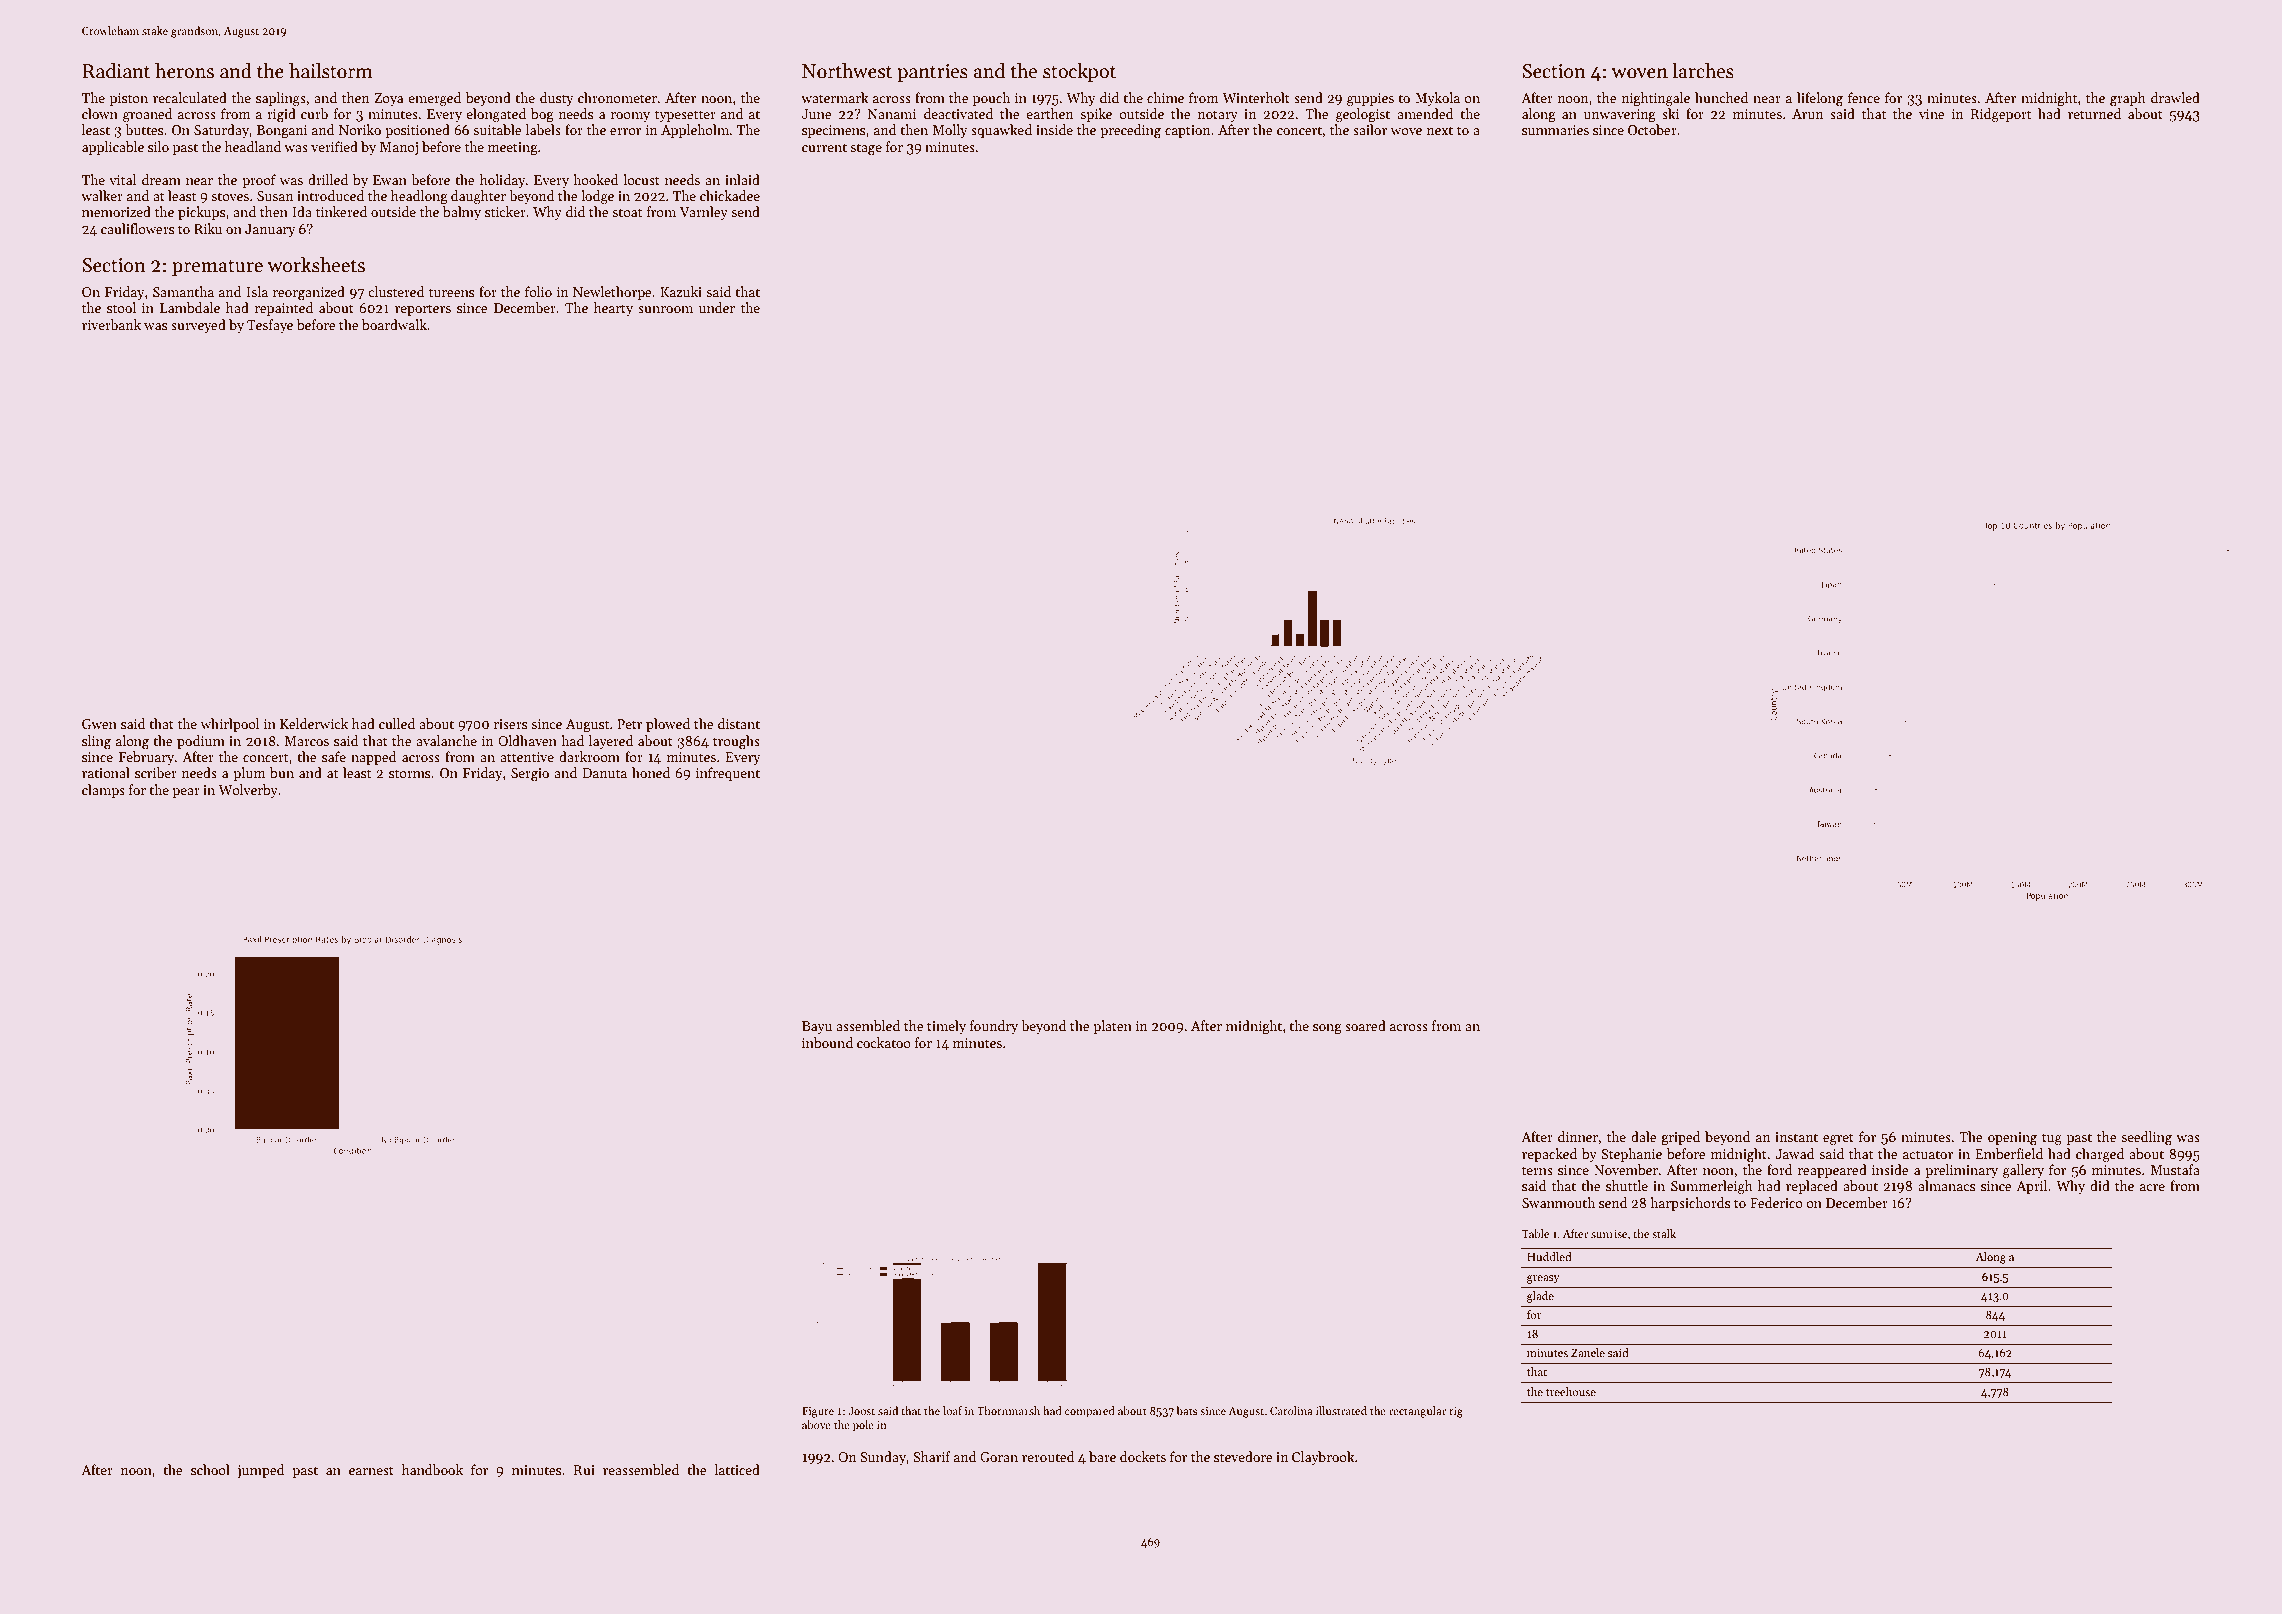 Image resolution: width=2282 pixels, height=1614 pixels. Describe the element at coordinates (1365, 1025) in the screenshot. I see `soared` at that location.
